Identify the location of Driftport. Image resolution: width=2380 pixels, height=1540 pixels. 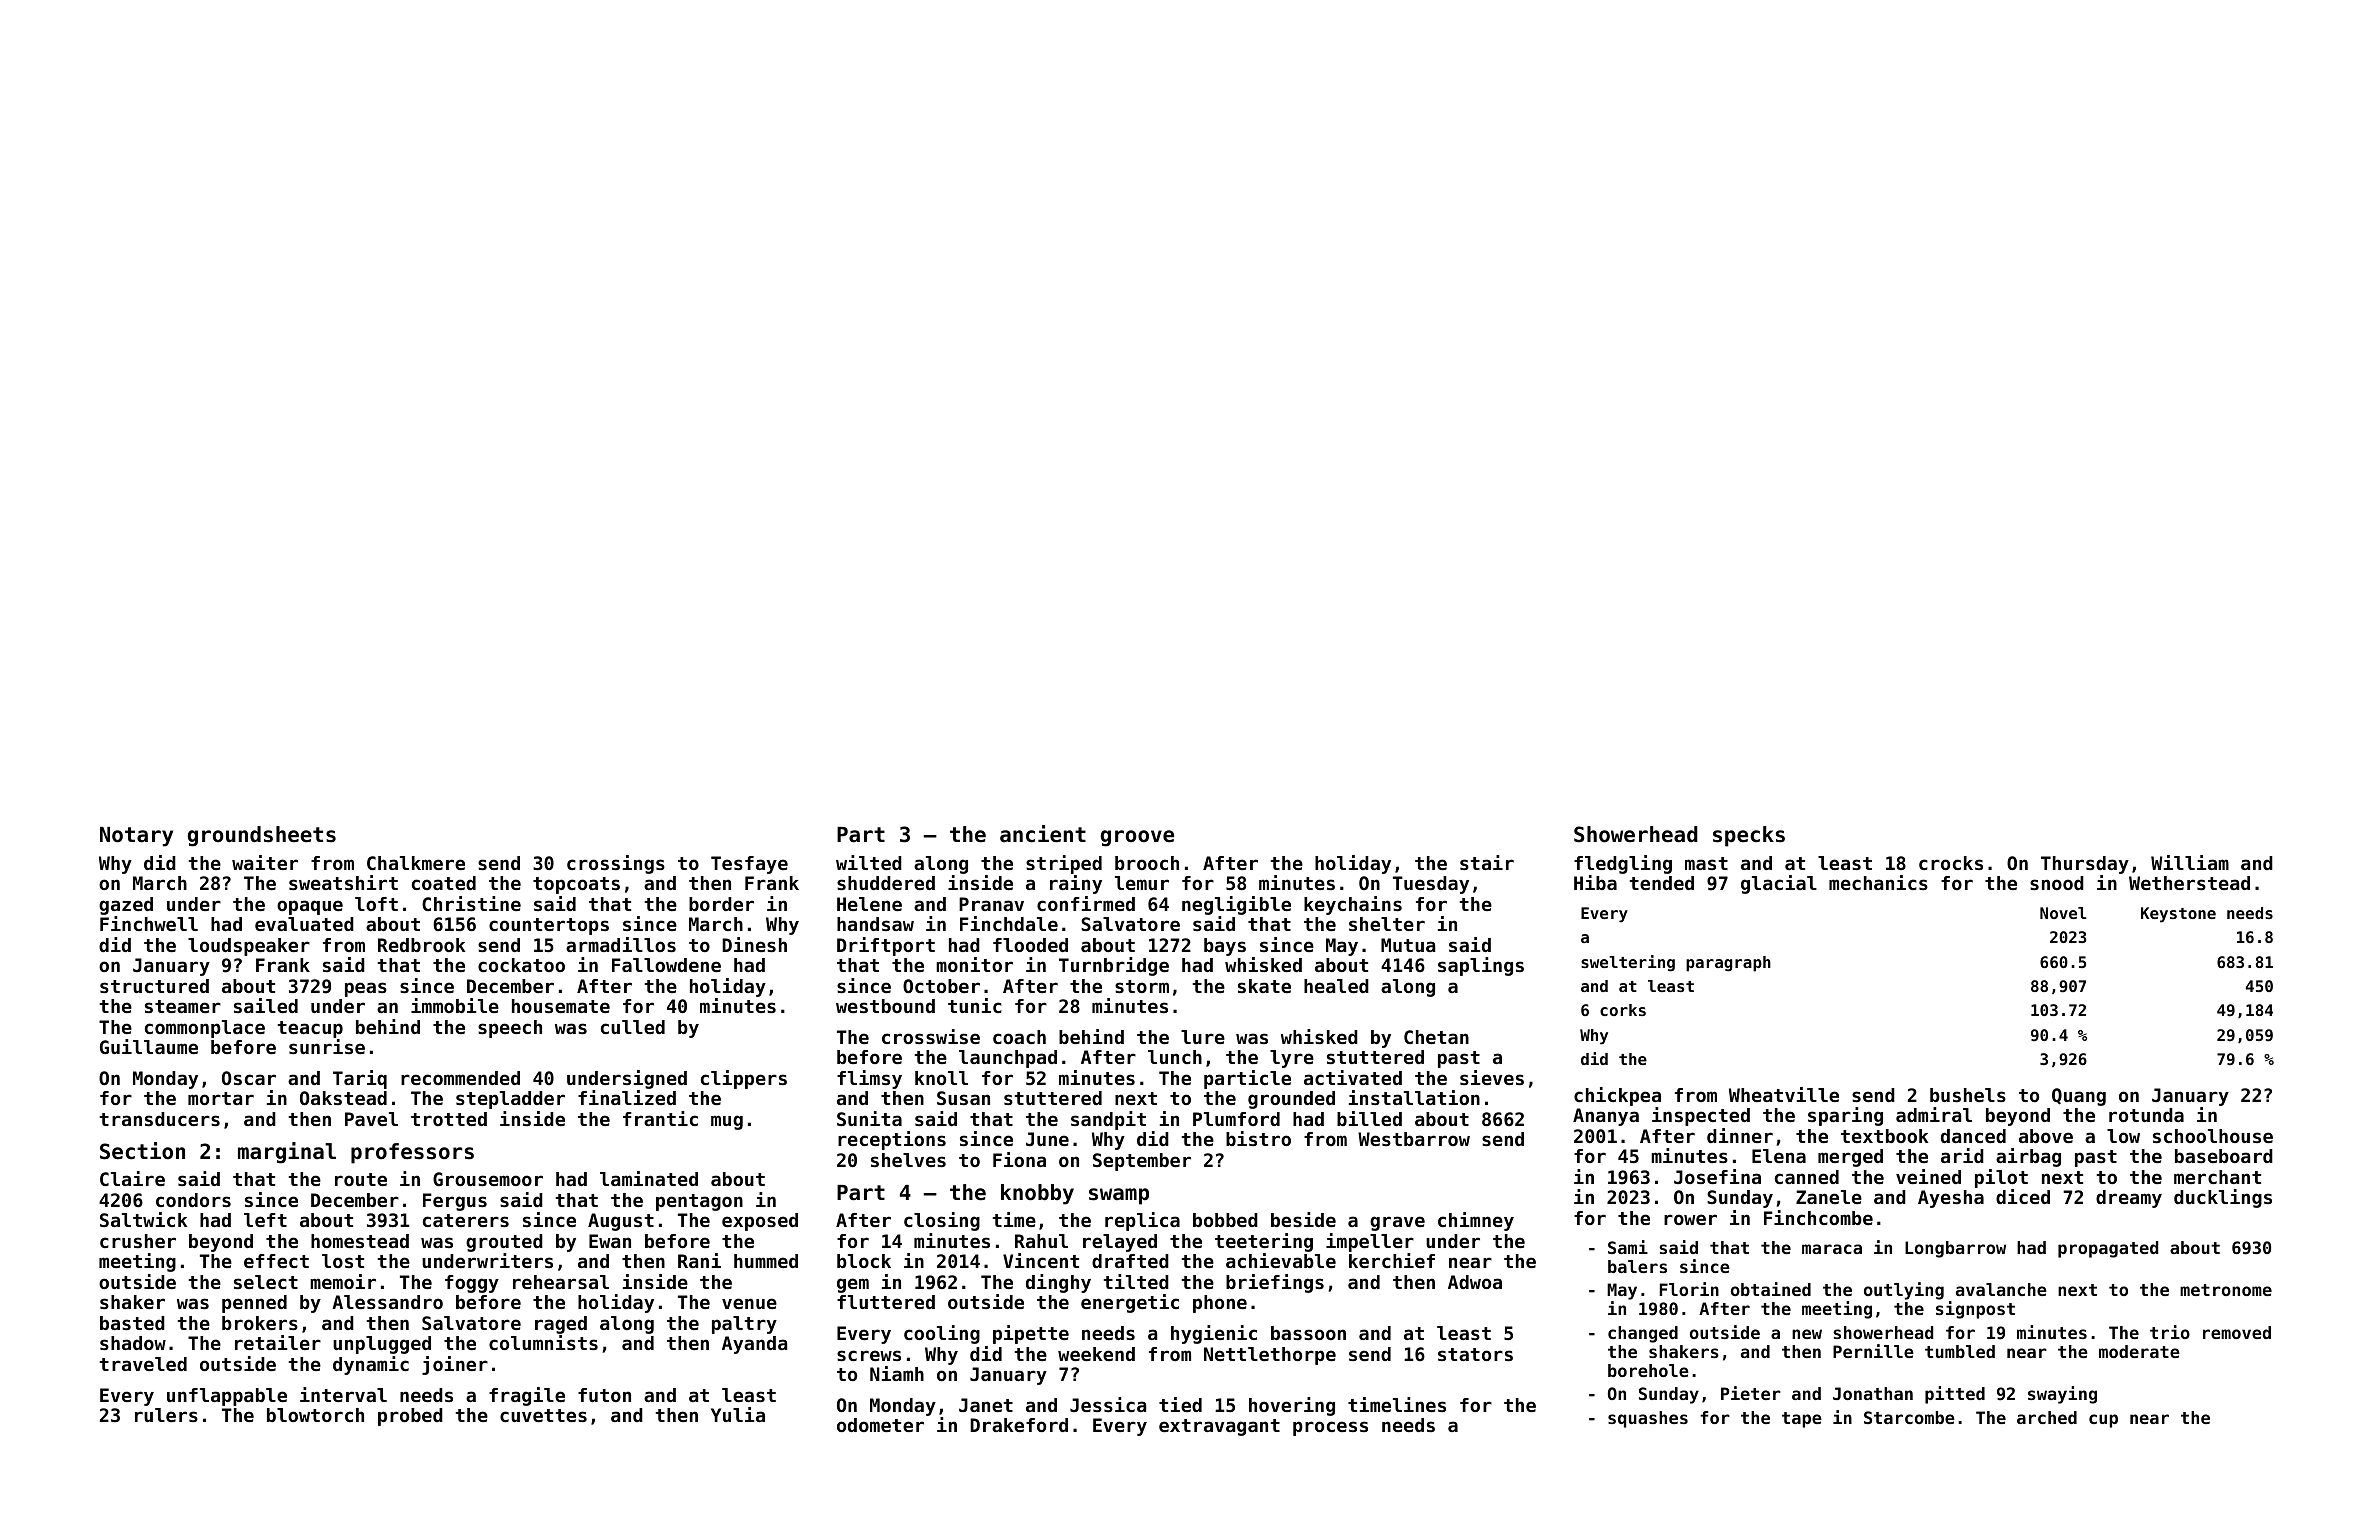
(886, 946).
